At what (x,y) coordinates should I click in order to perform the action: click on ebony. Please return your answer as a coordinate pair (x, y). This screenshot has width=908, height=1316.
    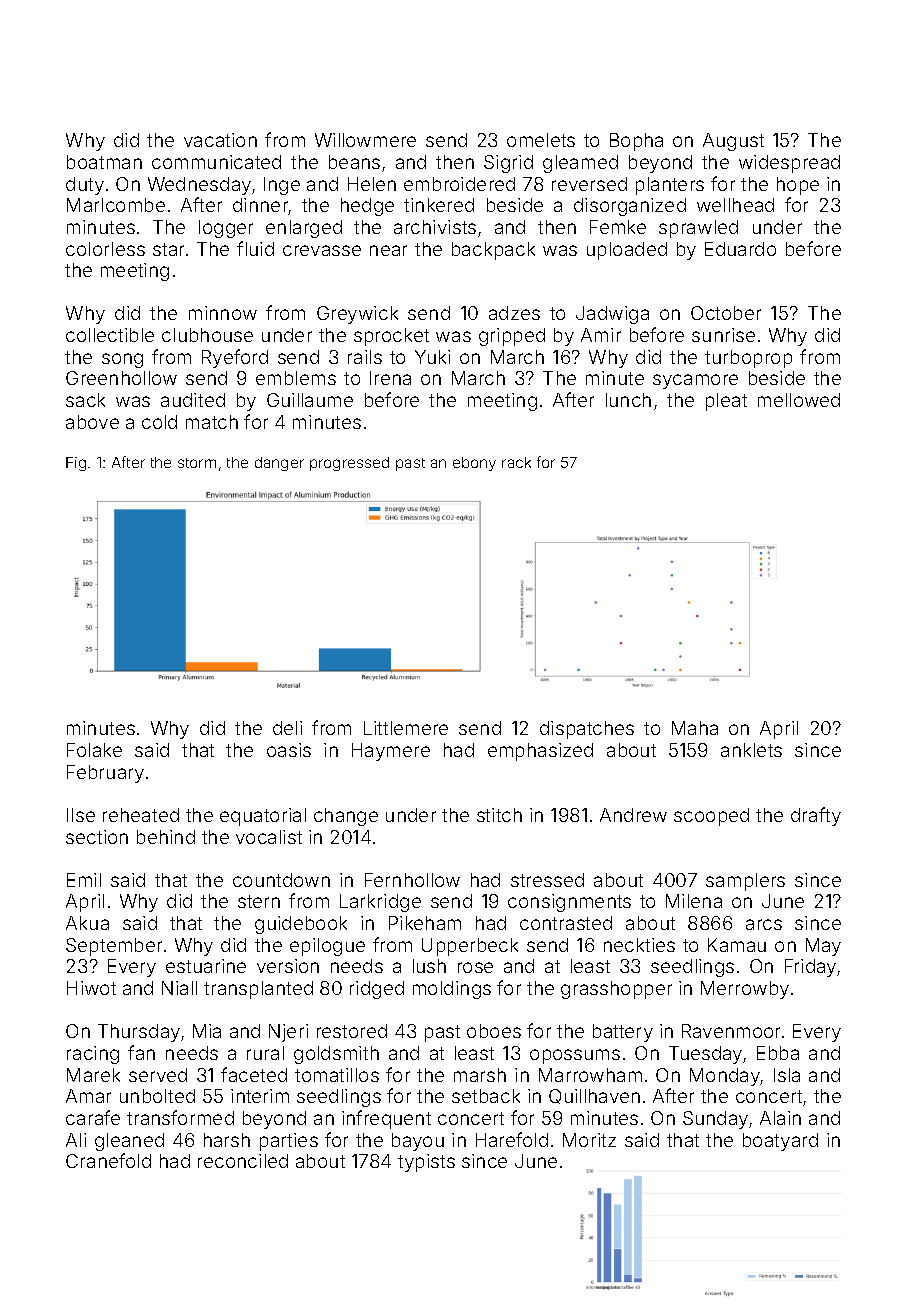
    Looking at the image, I should click on (474, 464).
